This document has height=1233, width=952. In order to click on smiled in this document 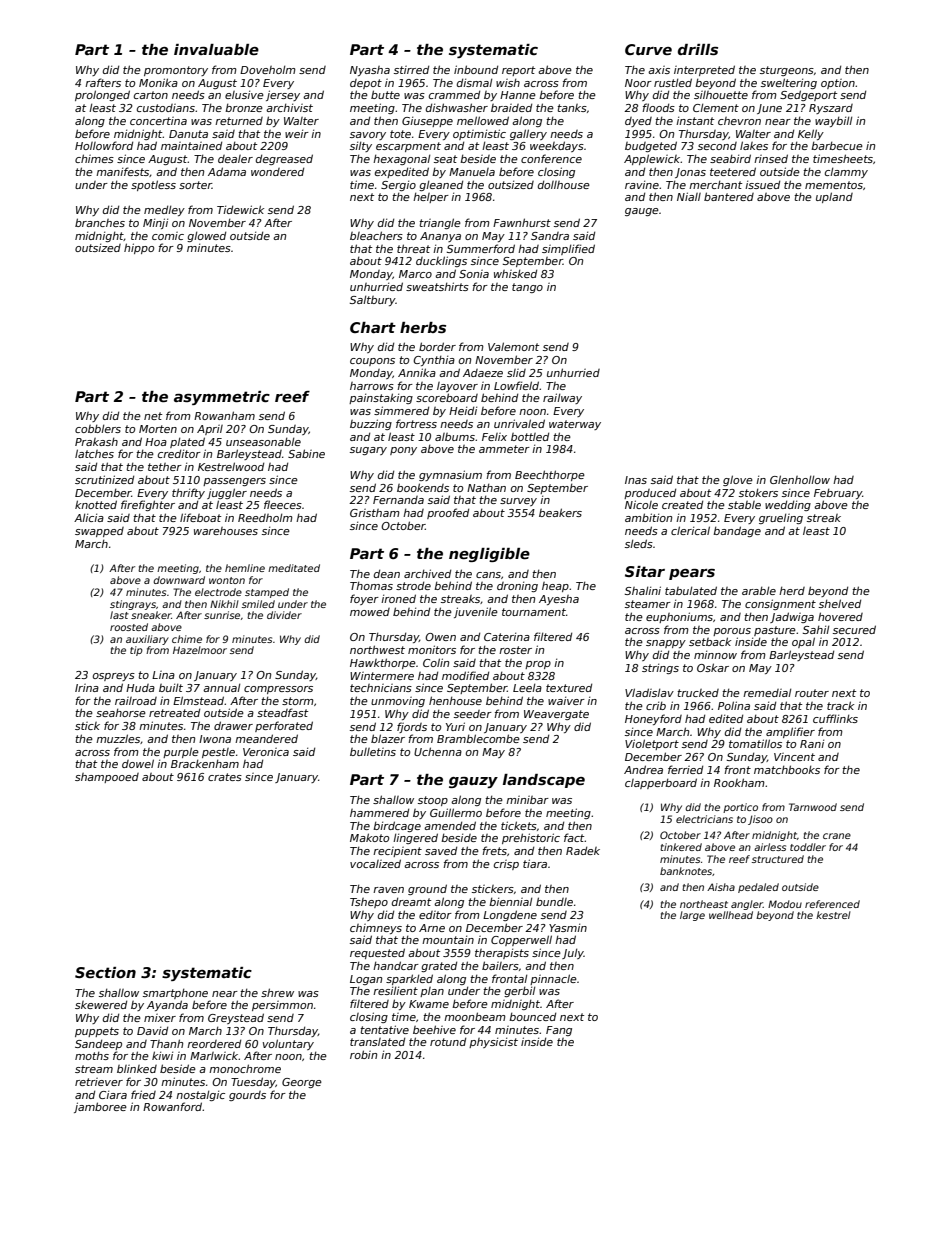, I will do `click(258, 604)`.
